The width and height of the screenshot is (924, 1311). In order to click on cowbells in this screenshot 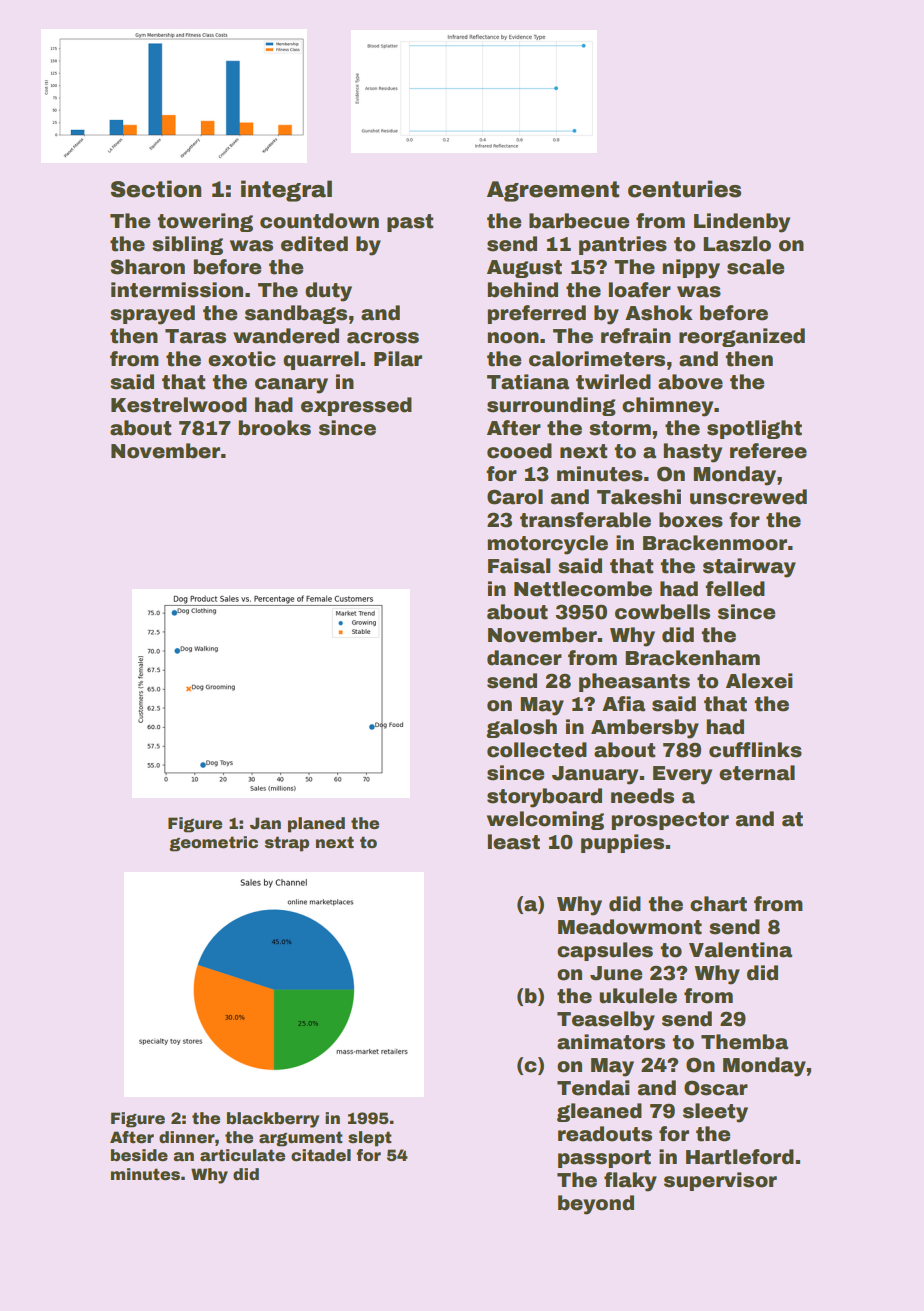, I will do `click(662, 612)`.
